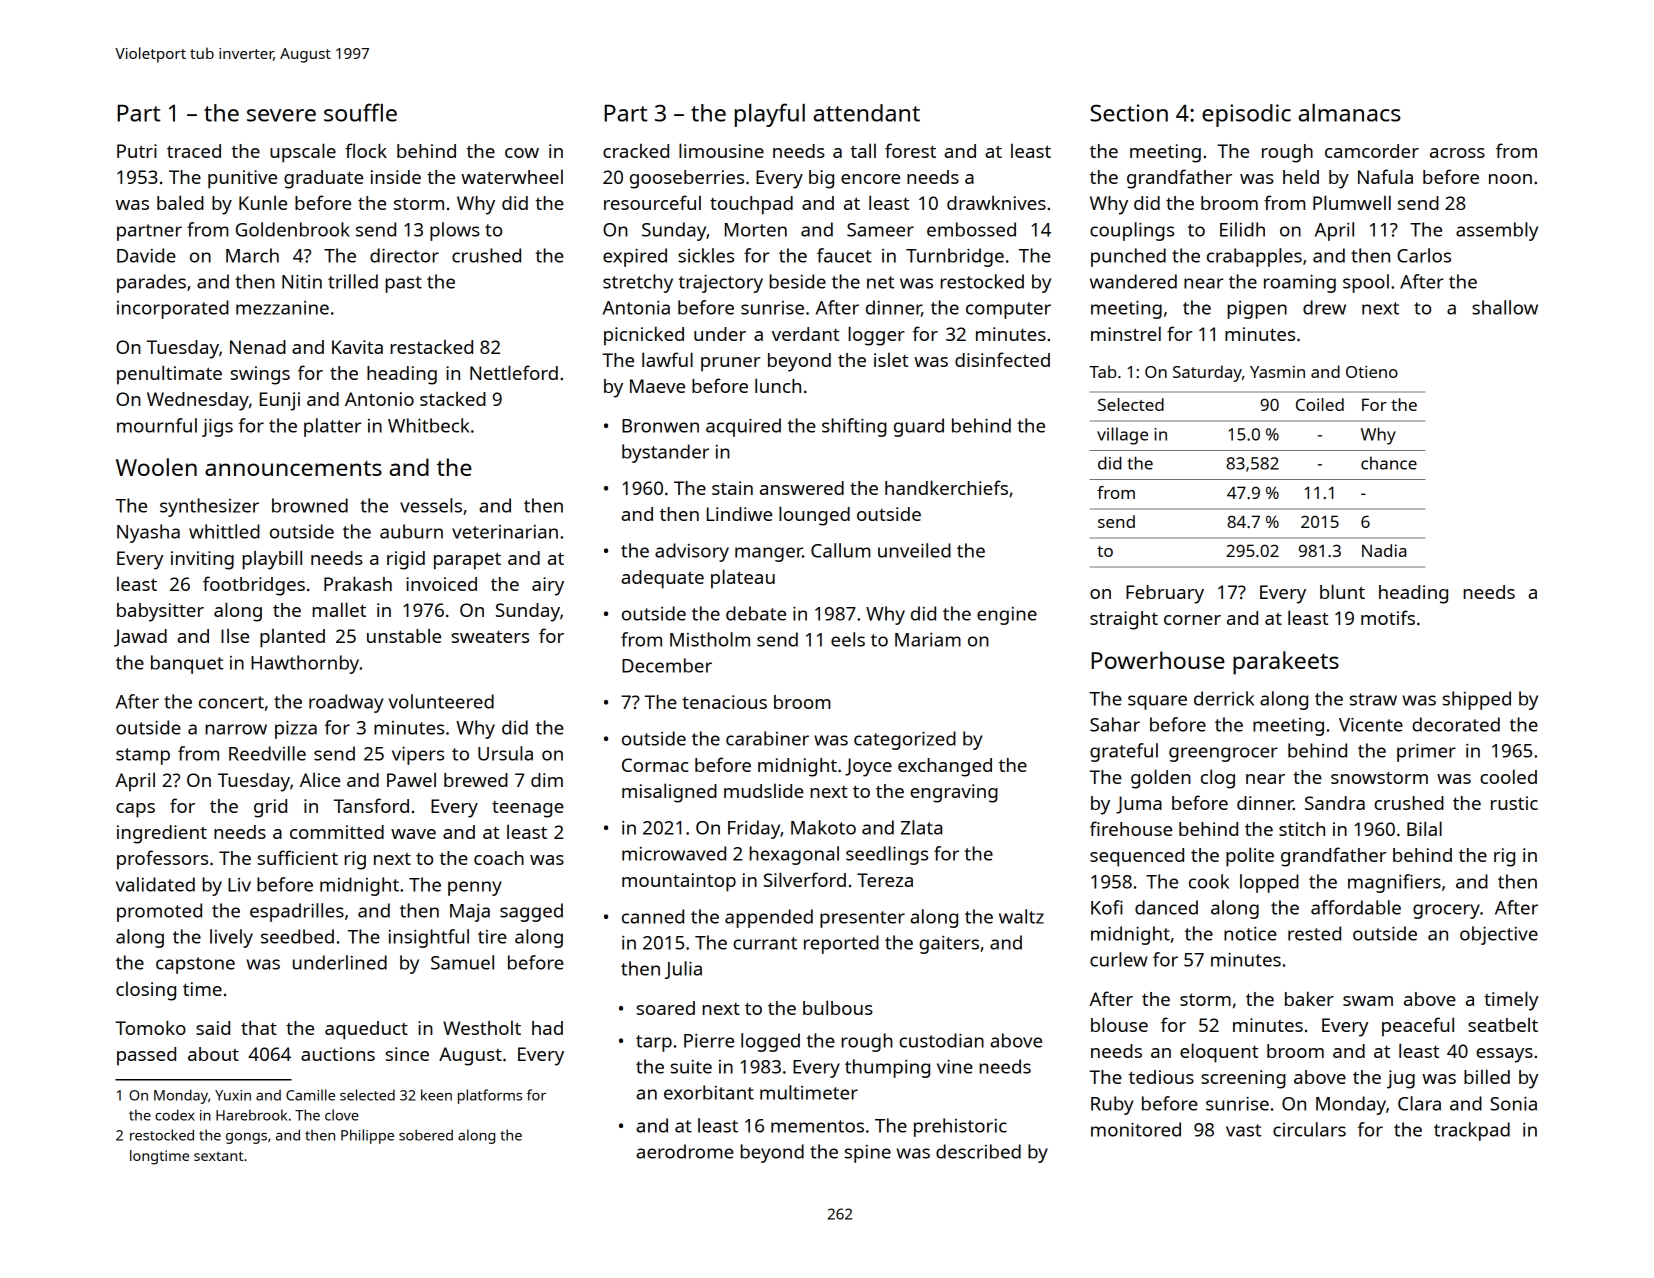 The width and height of the image is (1654, 1278). Describe the element at coordinates (1424, 828) in the image. I see `Bilal` at that location.
